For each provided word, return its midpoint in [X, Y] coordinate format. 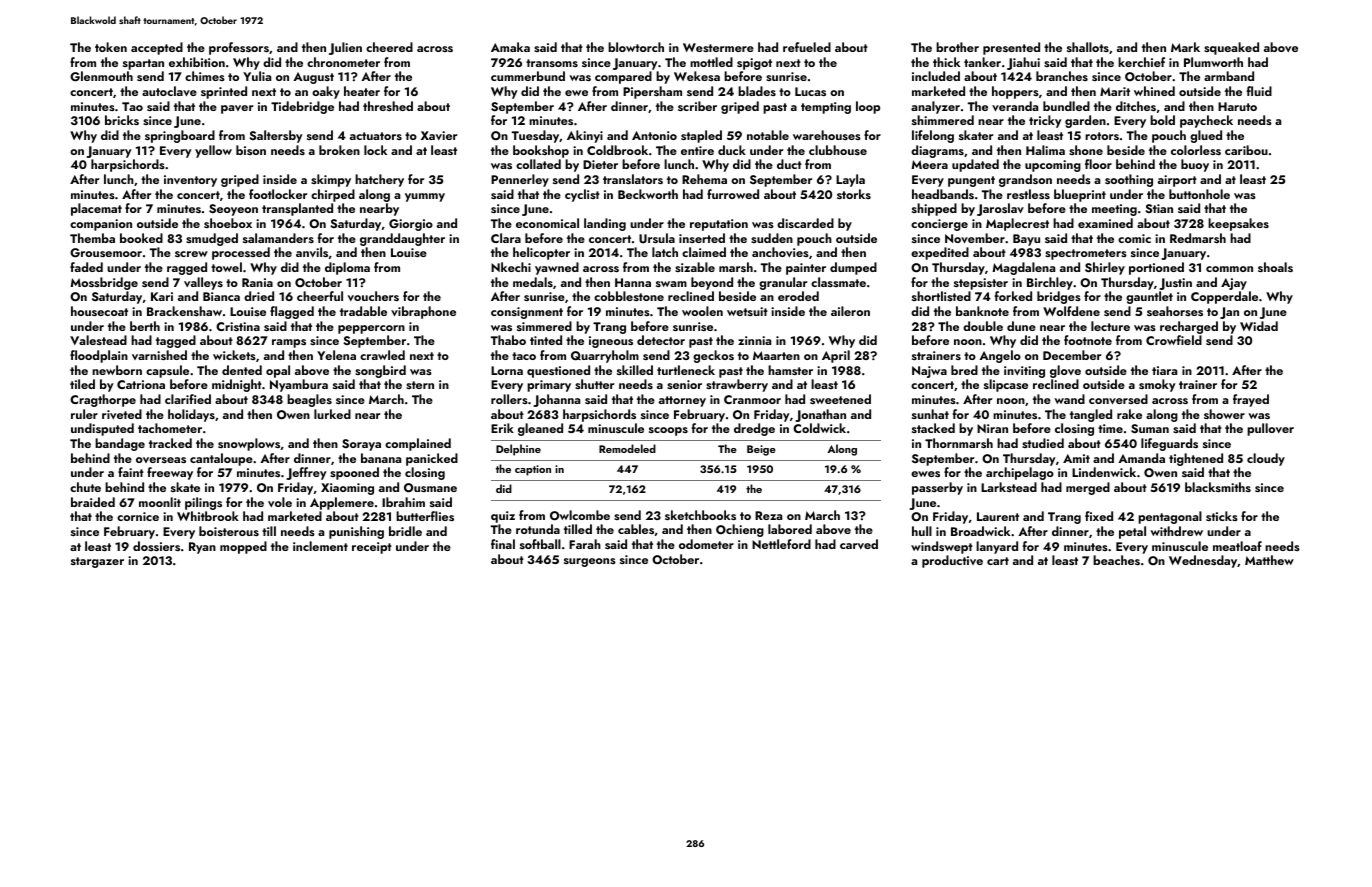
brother [957, 47]
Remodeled [627, 448]
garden [1085, 121]
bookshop [541, 151]
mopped [243, 547]
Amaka [510, 47]
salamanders [278, 238]
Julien [345, 48]
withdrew [1176, 531]
